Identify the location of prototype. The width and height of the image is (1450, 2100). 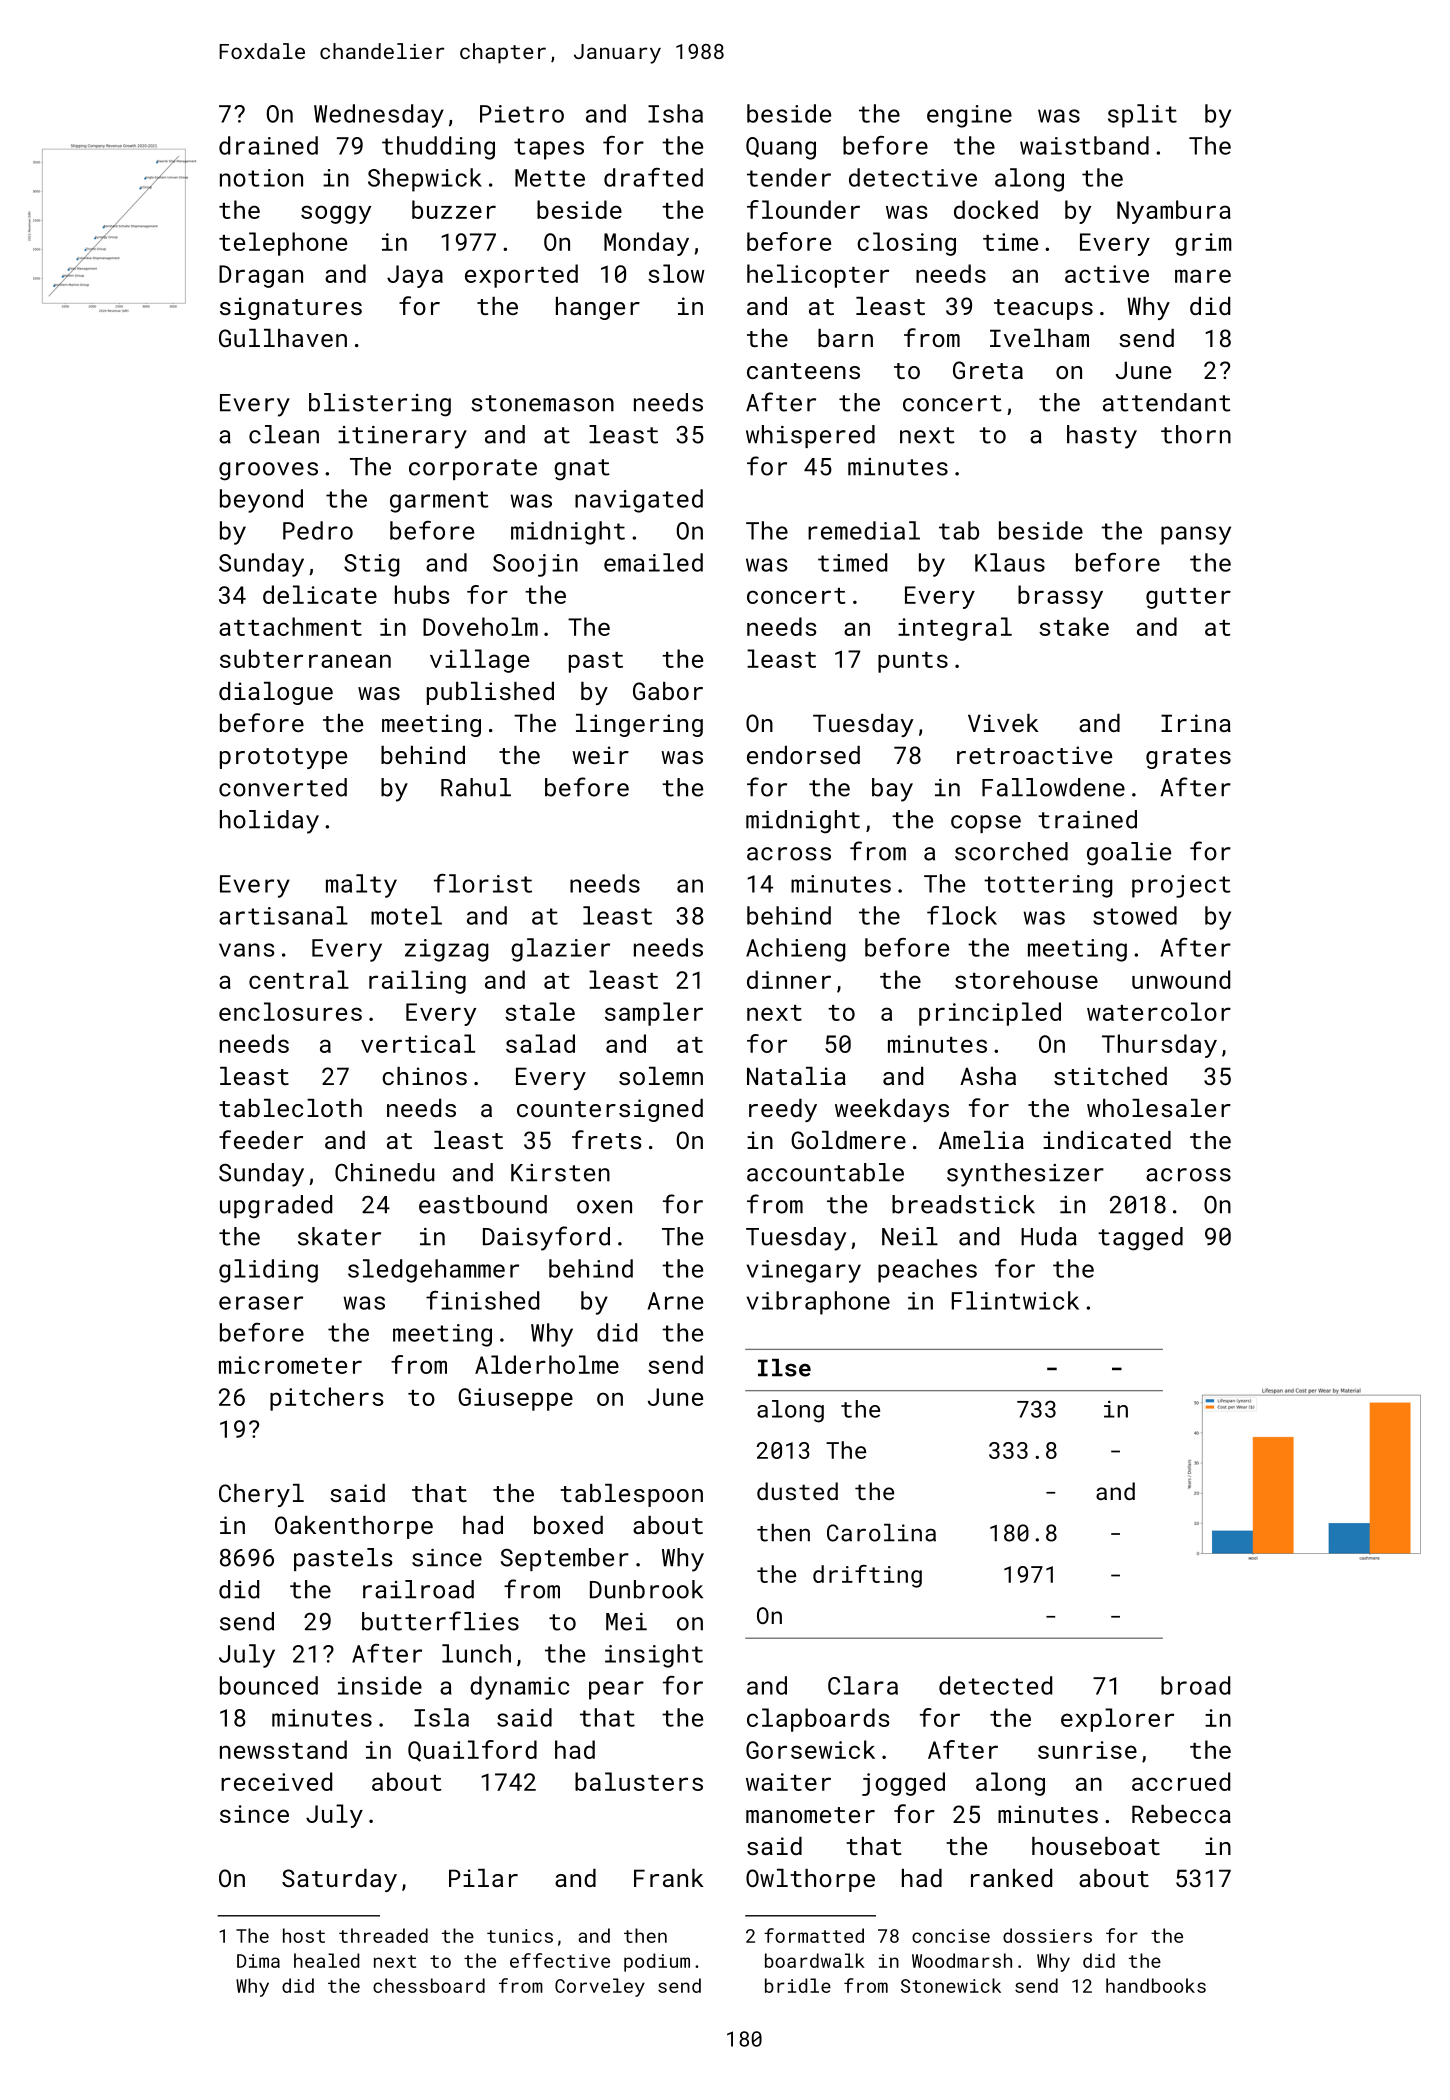
(283, 758).
